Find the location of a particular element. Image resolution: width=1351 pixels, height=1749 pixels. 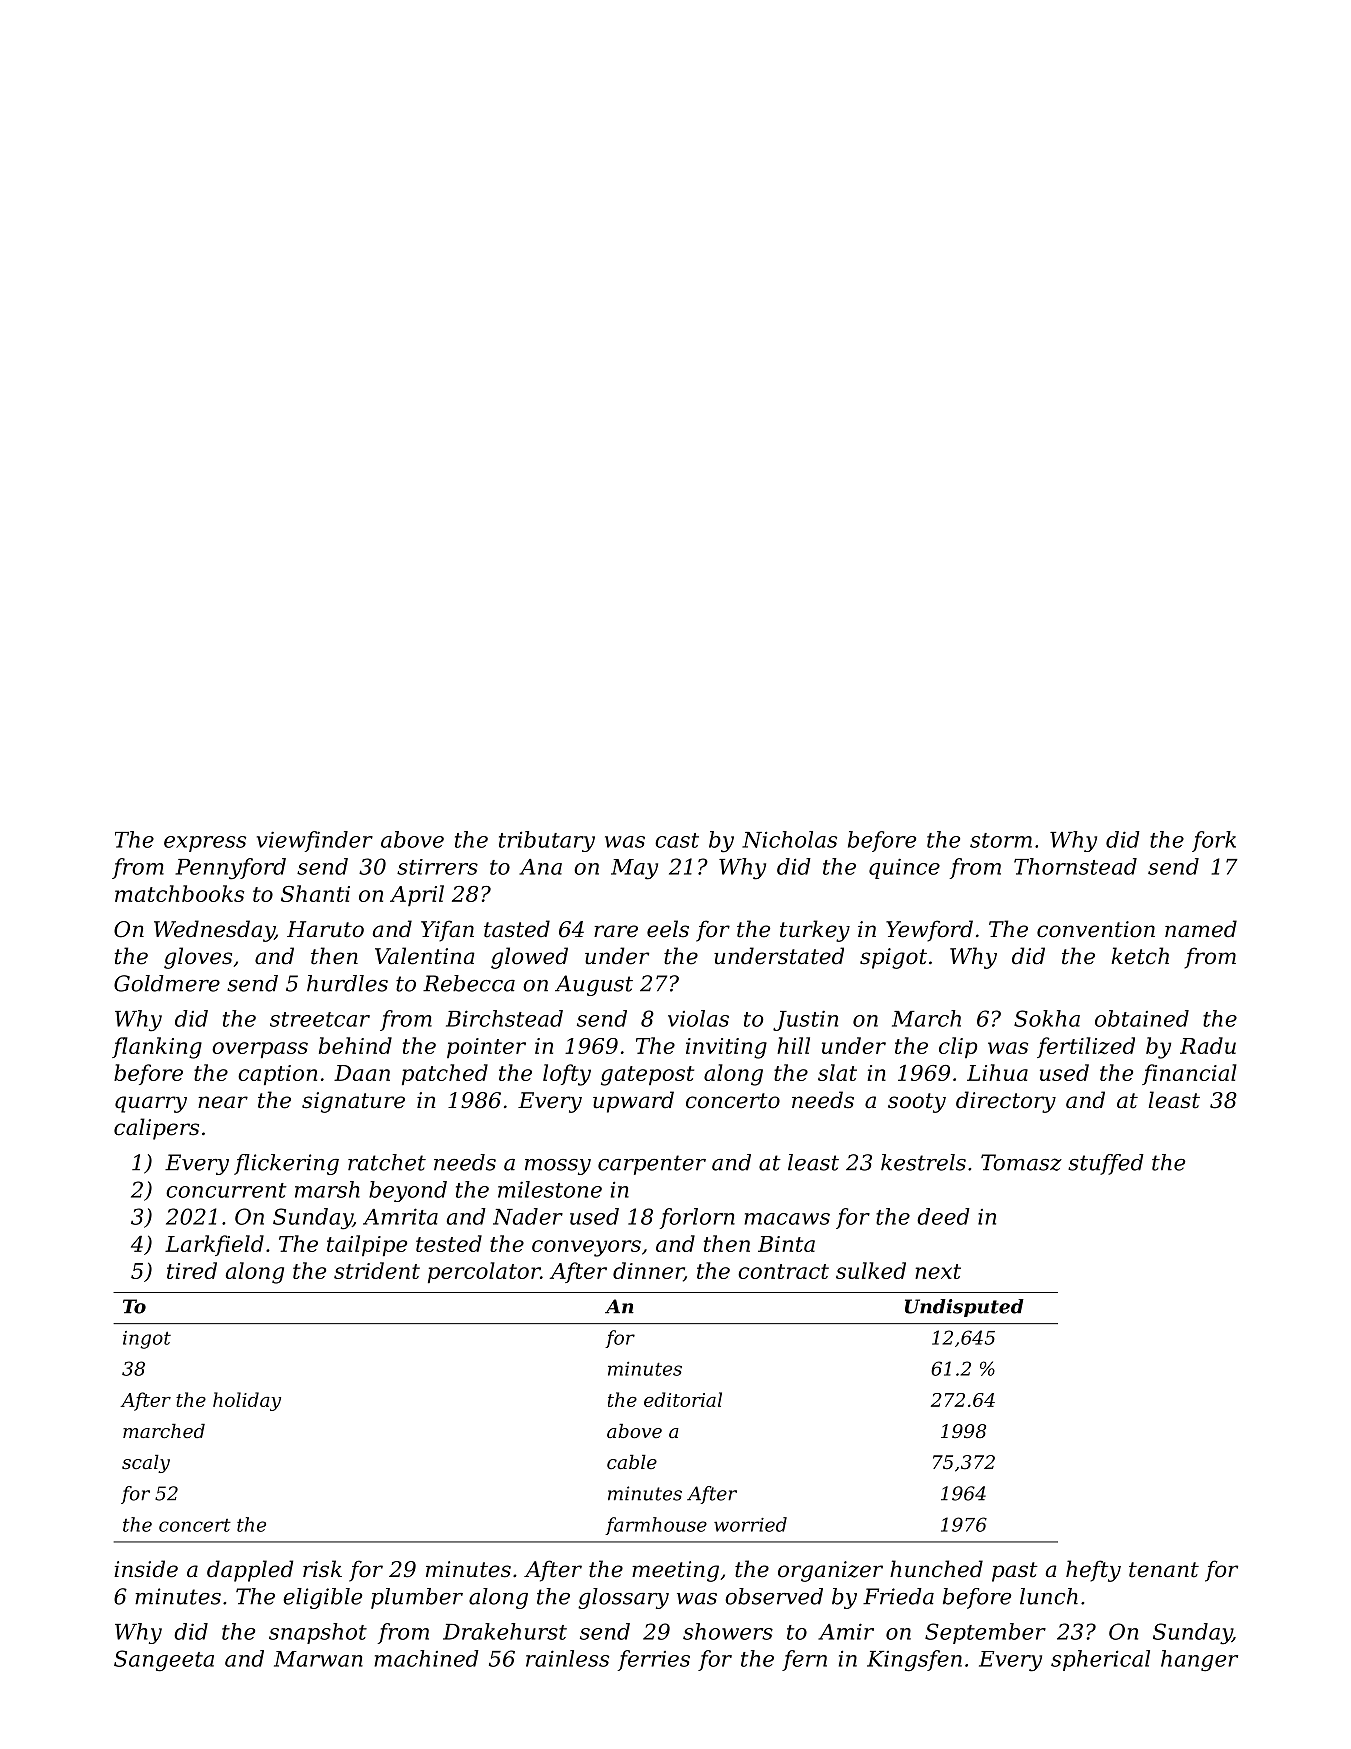

holiday is located at coordinates (247, 1401).
